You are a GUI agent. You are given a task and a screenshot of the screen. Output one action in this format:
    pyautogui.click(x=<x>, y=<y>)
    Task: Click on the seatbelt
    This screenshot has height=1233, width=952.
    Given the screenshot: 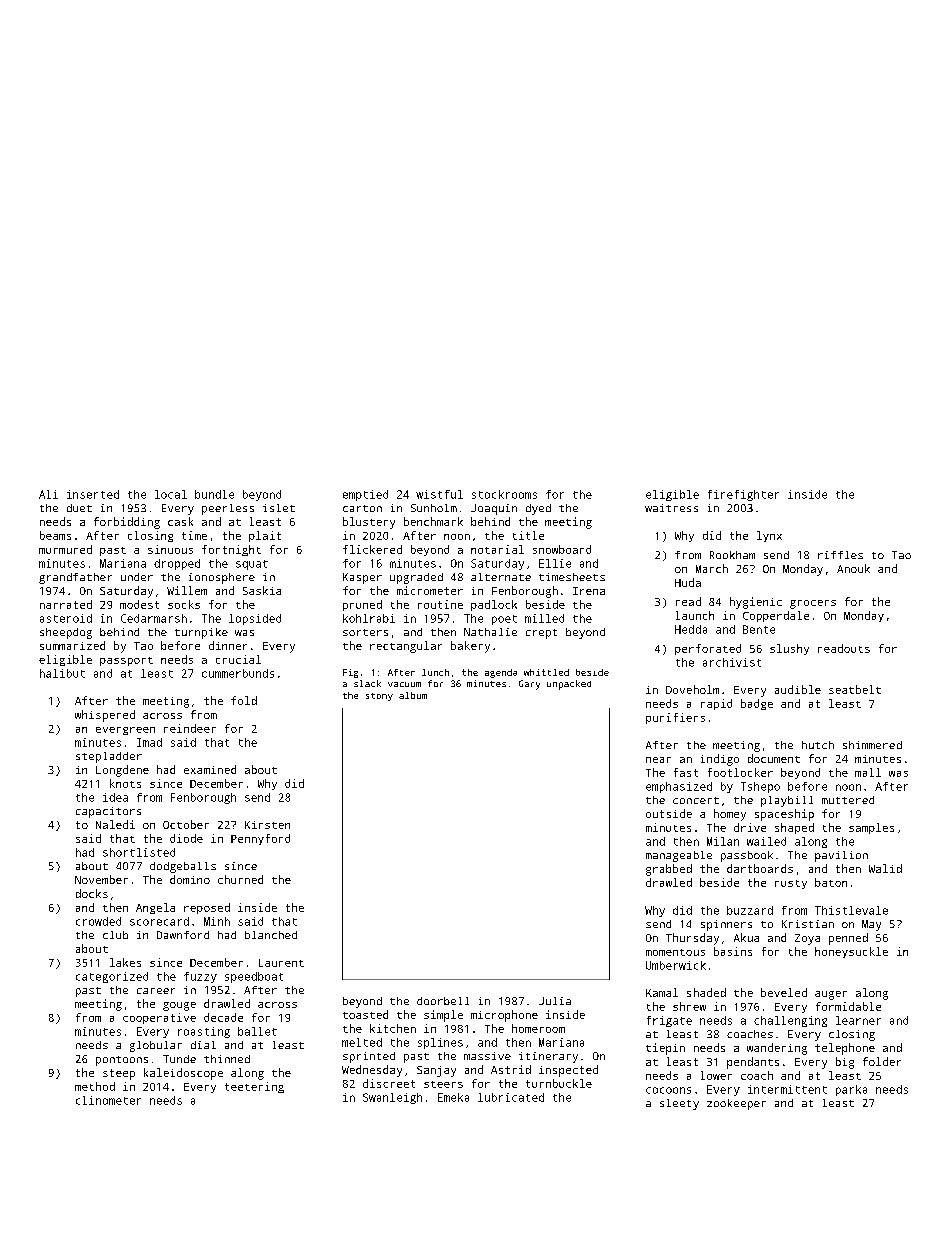 What is the action you would take?
    pyautogui.click(x=855, y=689)
